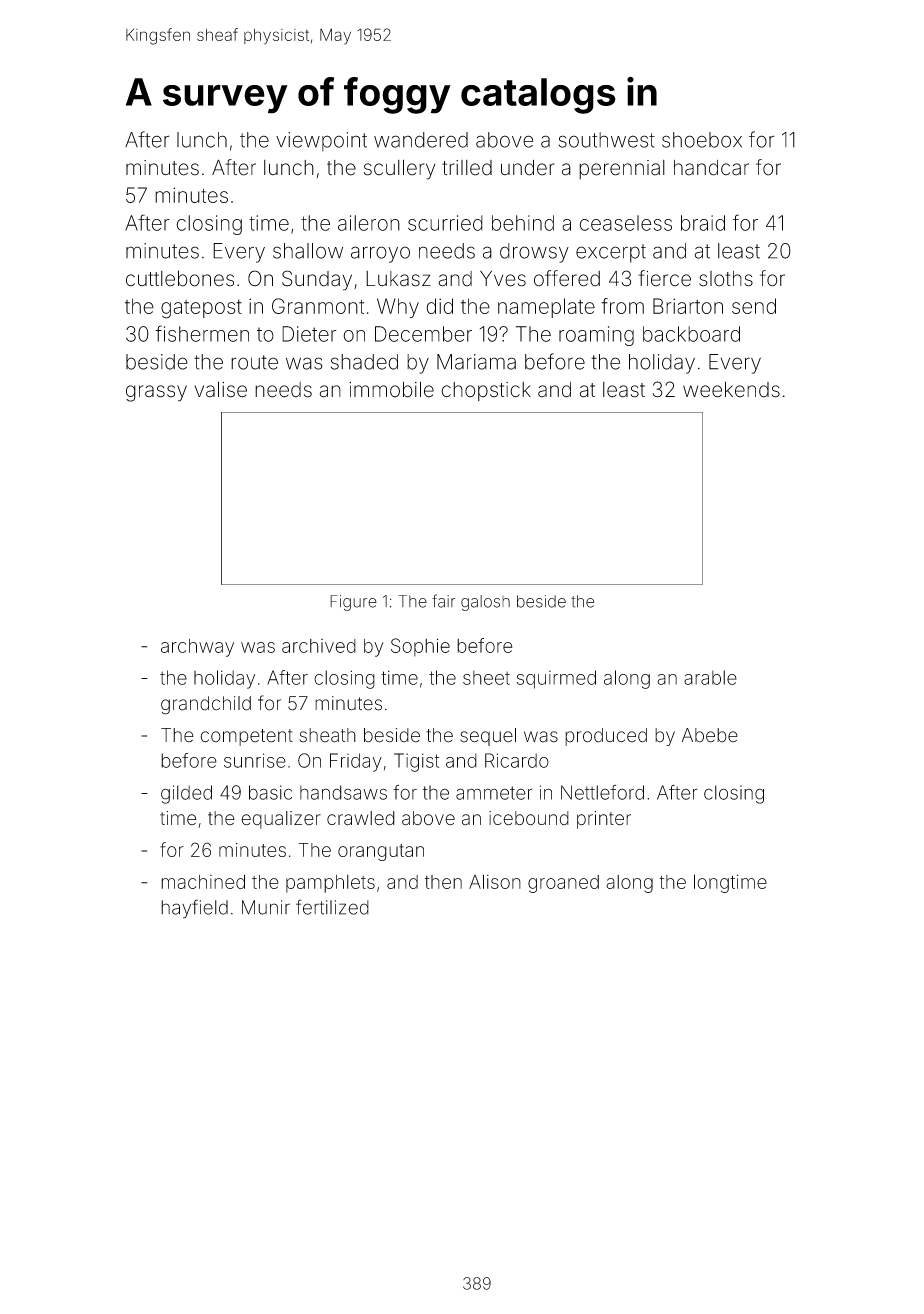 The image size is (924, 1314). What do you see at coordinates (731, 390) in the screenshot?
I see `weekends` at bounding box center [731, 390].
